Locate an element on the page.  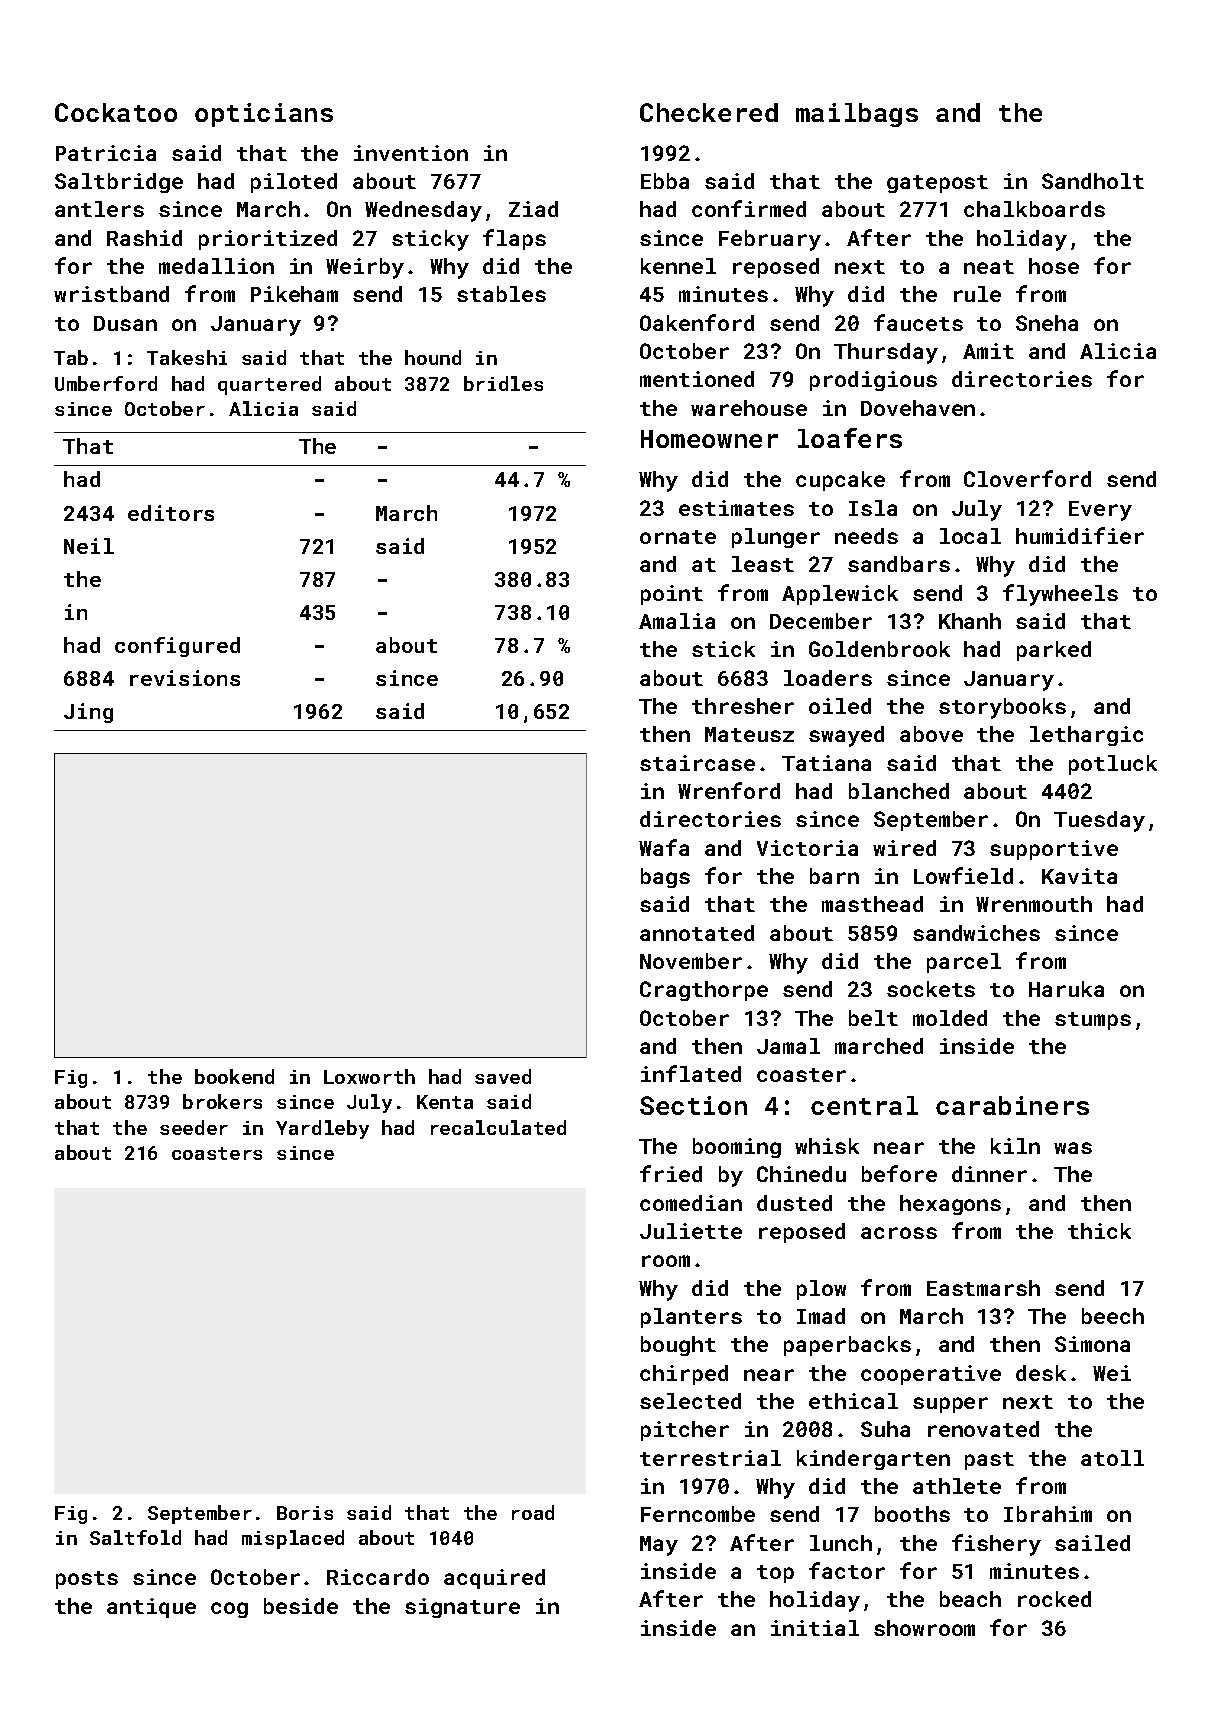
piloted is located at coordinates (294, 183).
